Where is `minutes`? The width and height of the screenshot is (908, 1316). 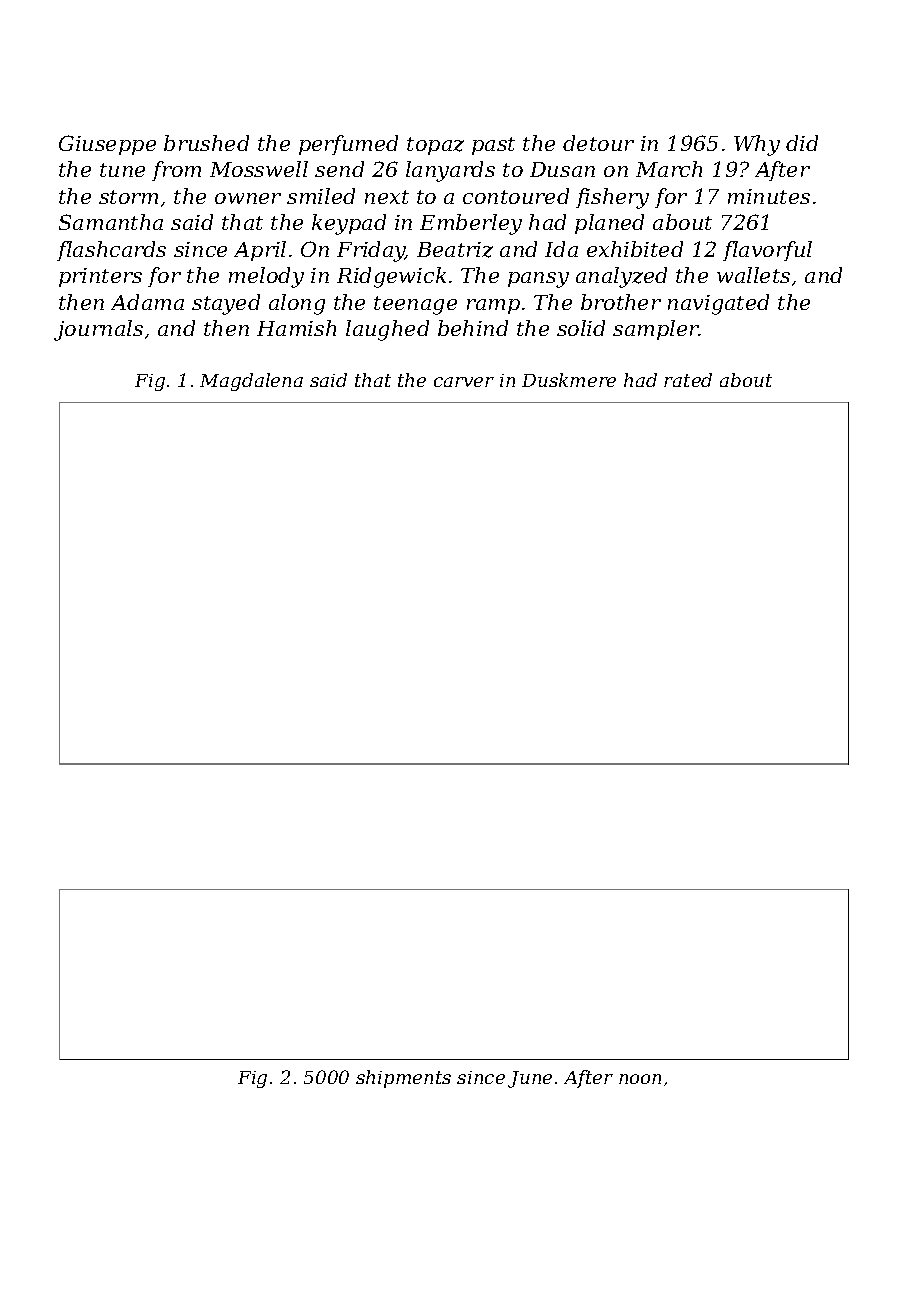 minutes is located at coordinates (769, 196).
